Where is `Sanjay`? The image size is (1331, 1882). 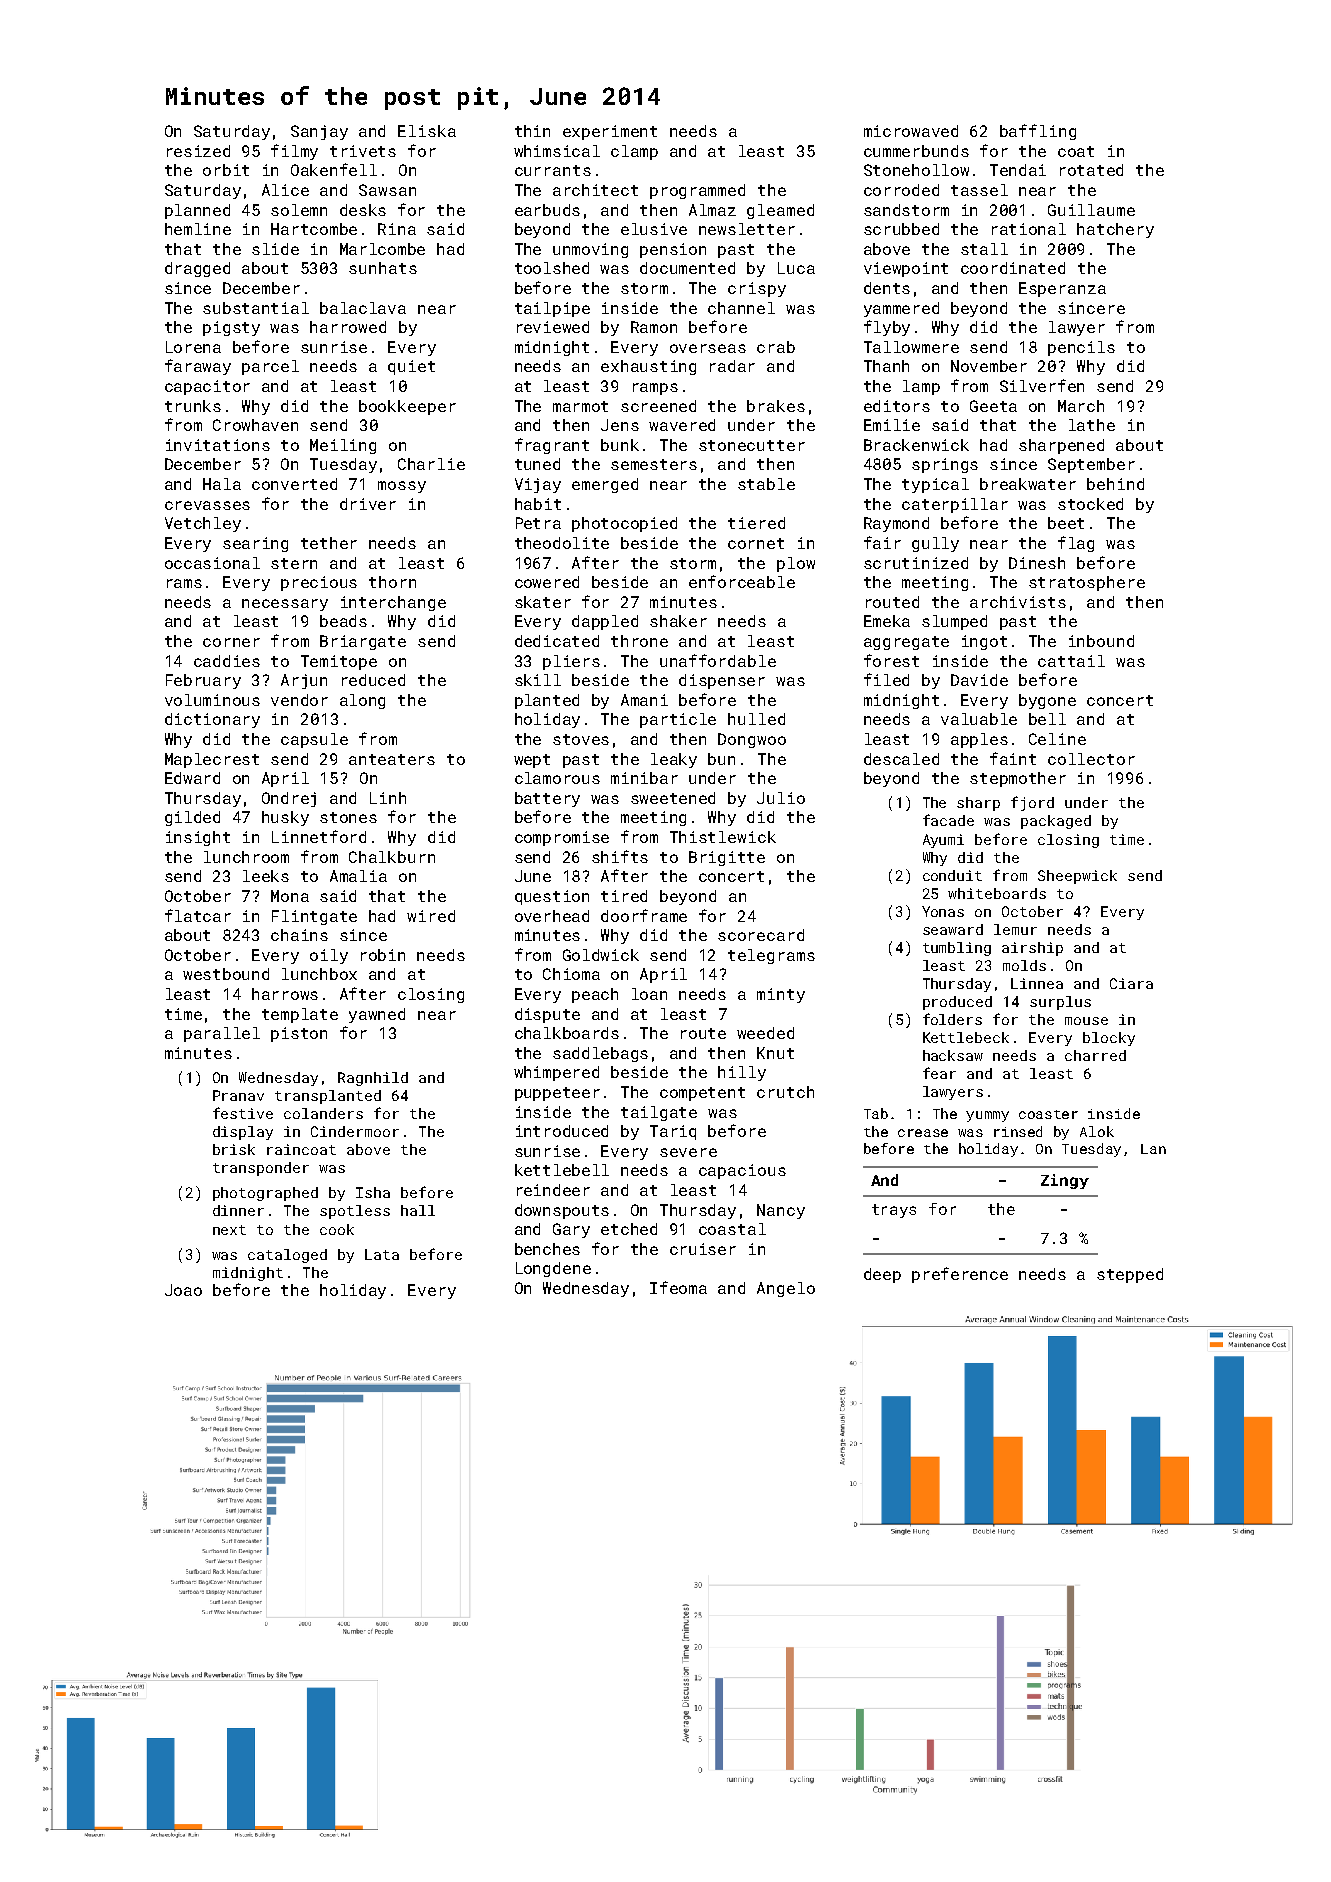
Sanjay is located at coordinates (319, 132).
